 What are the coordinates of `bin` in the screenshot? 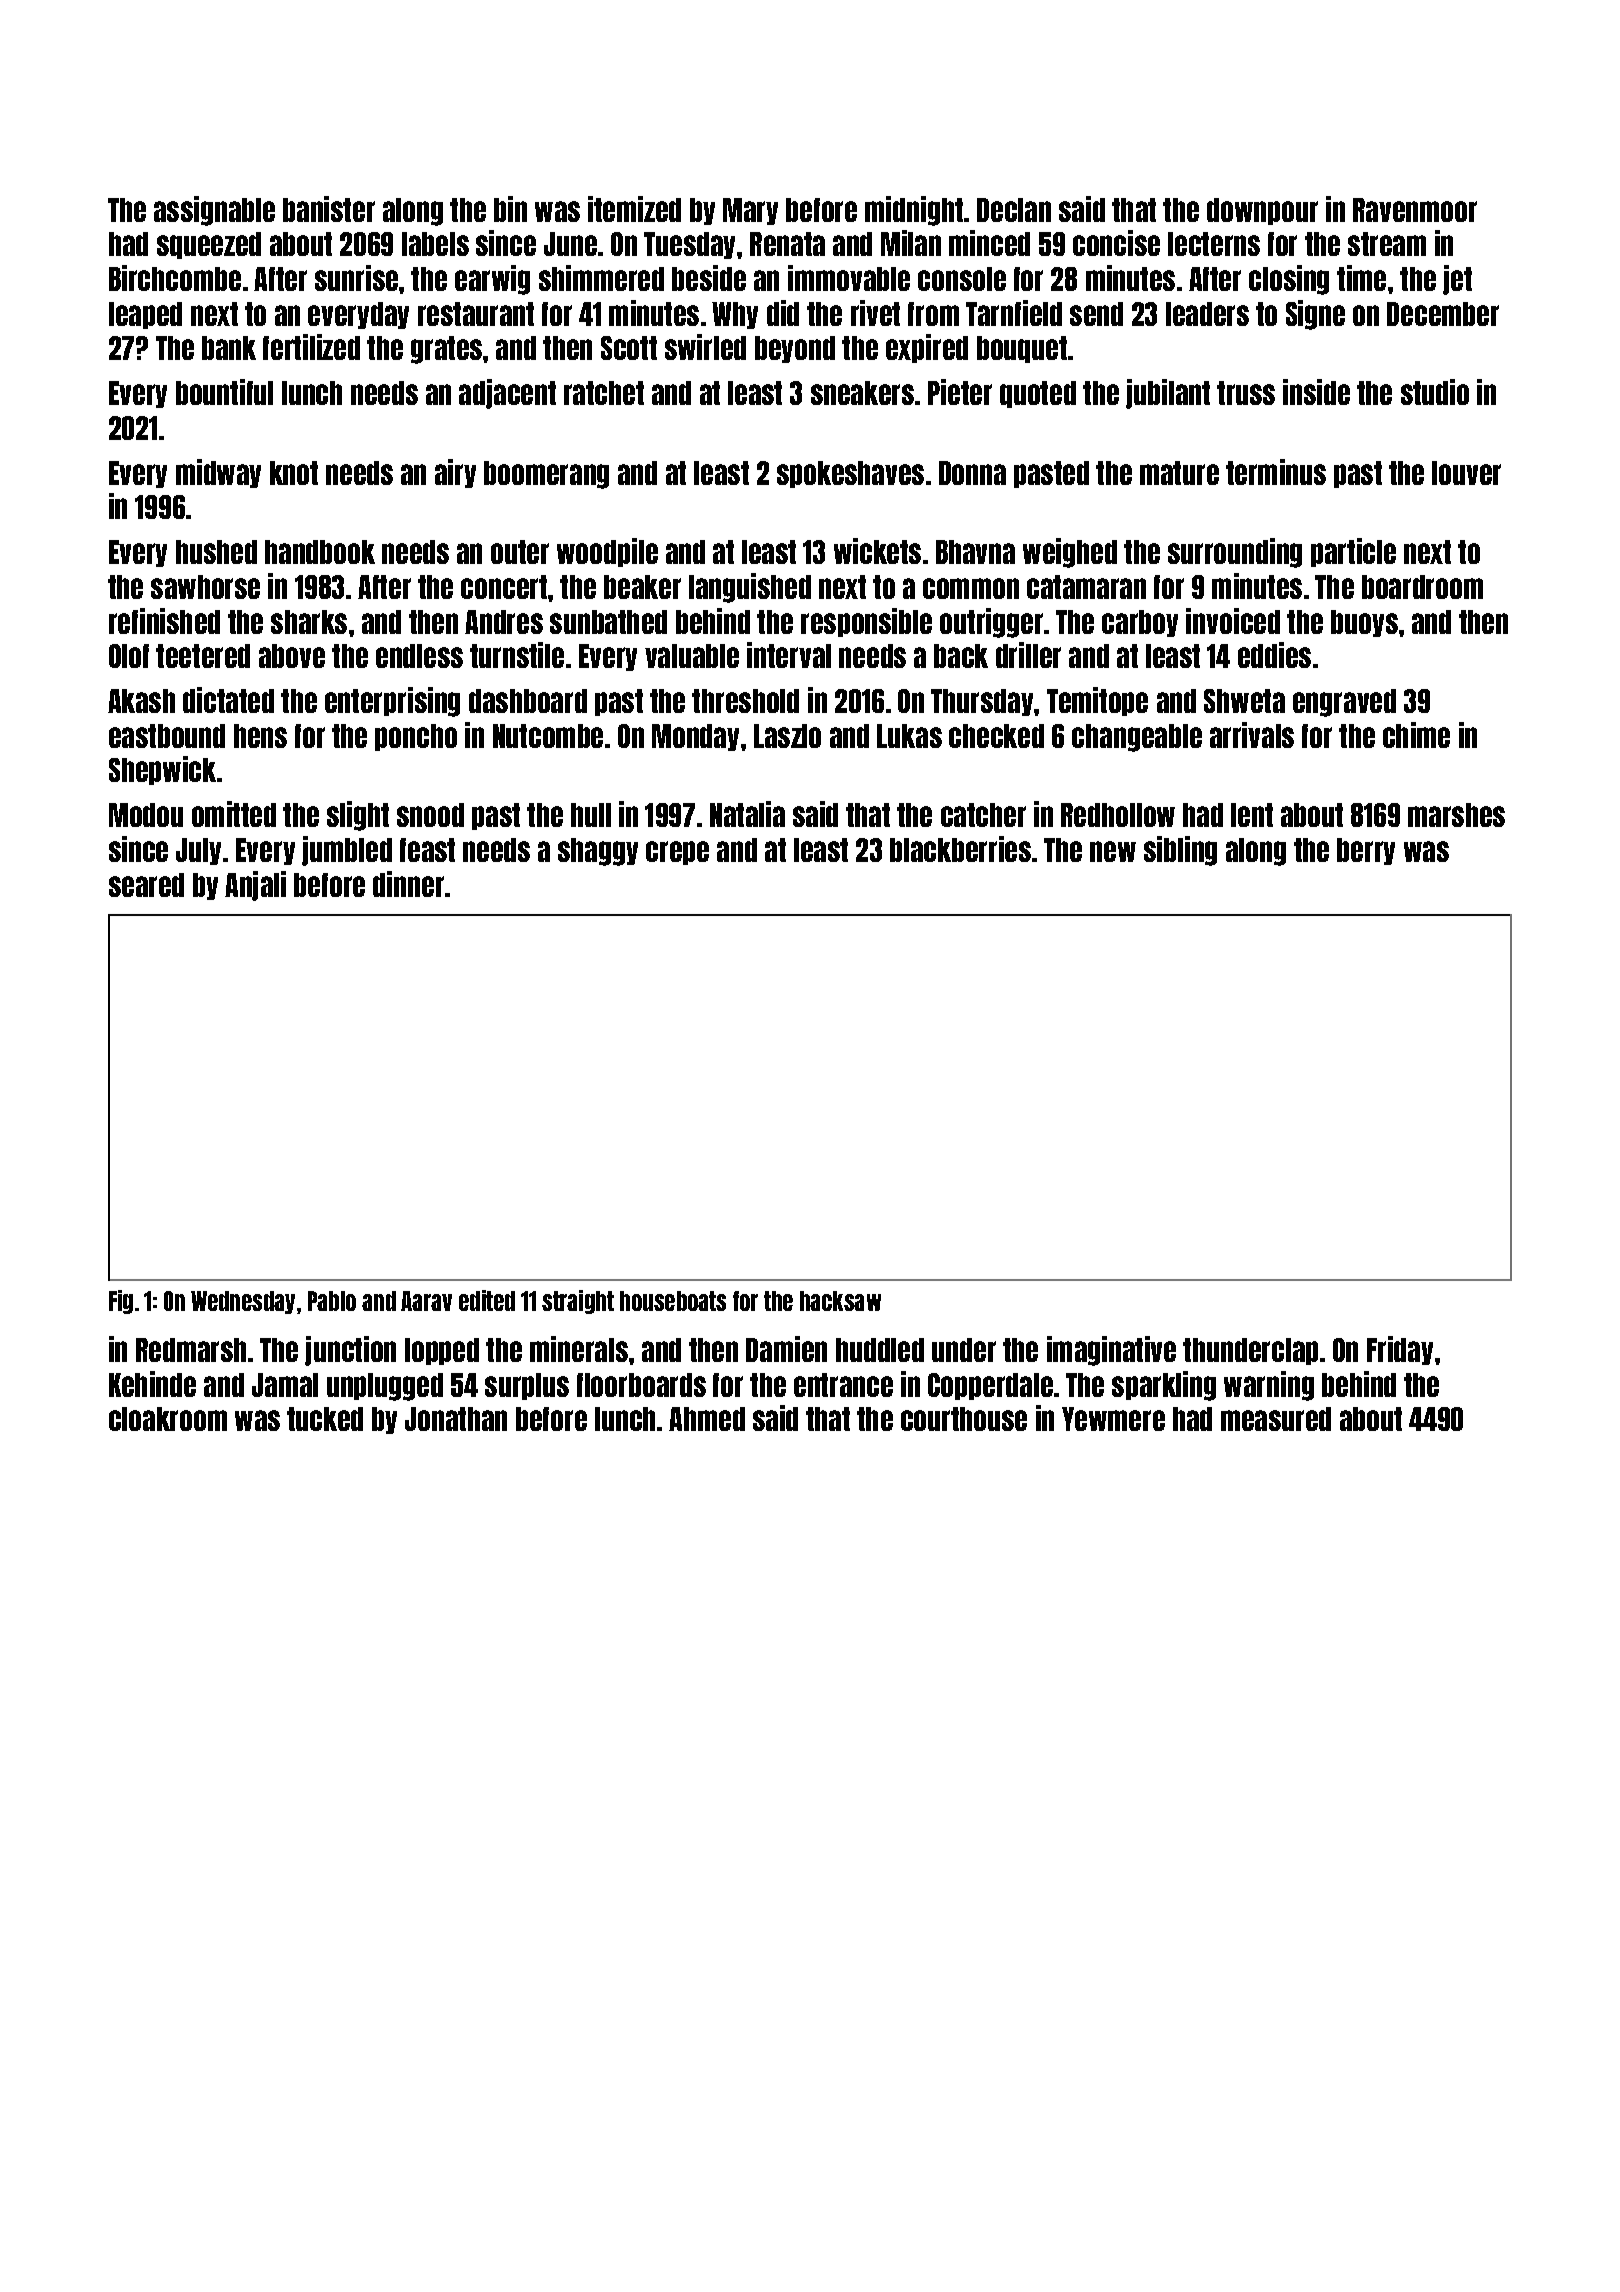 It's located at (510, 209).
